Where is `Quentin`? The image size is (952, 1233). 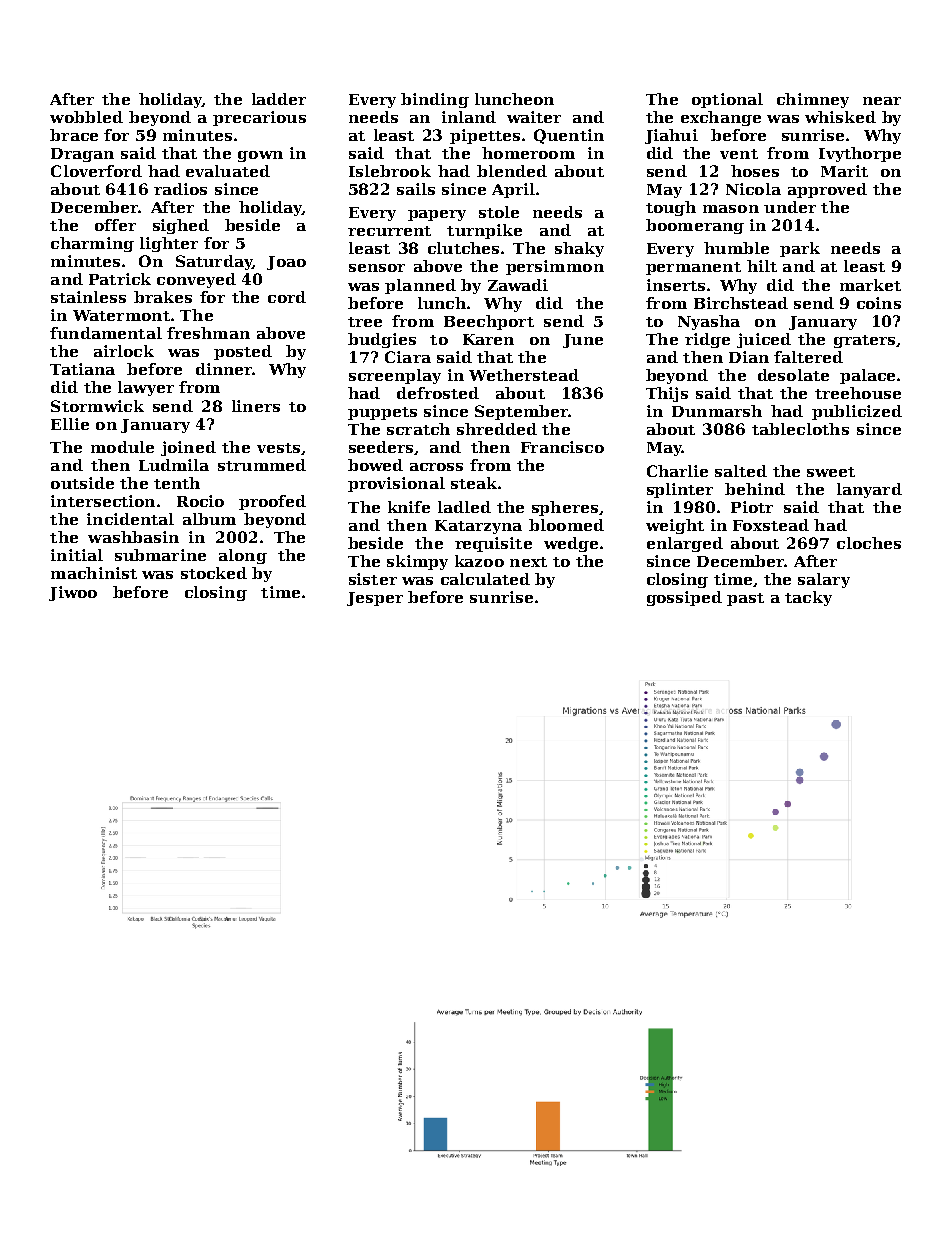 Quentin is located at coordinates (569, 136).
